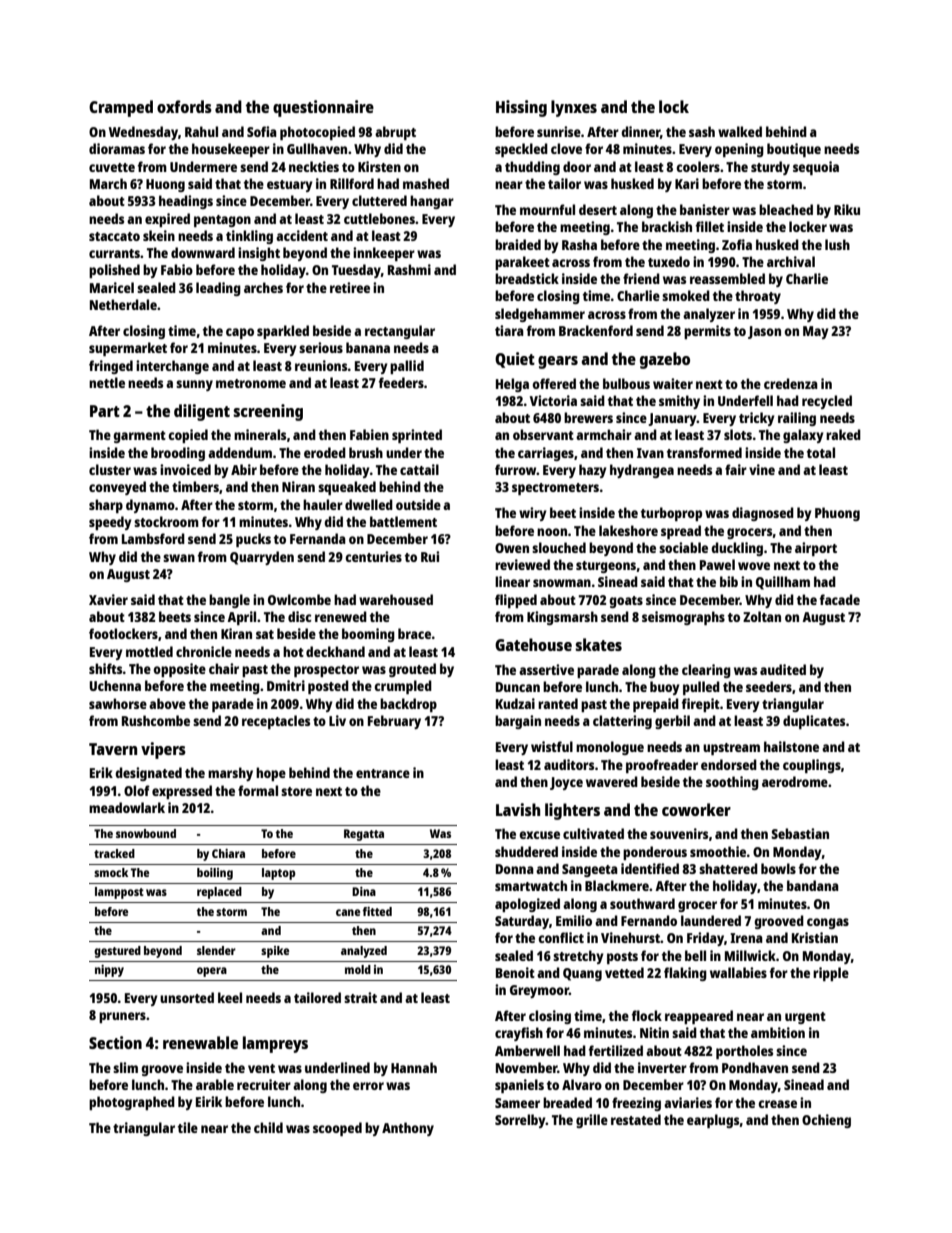 This screenshot has width=952, height=1233. What do you see at coordinates (828, 923) in the screenshot?
I see `congas` at bounding box center [828, 923].
